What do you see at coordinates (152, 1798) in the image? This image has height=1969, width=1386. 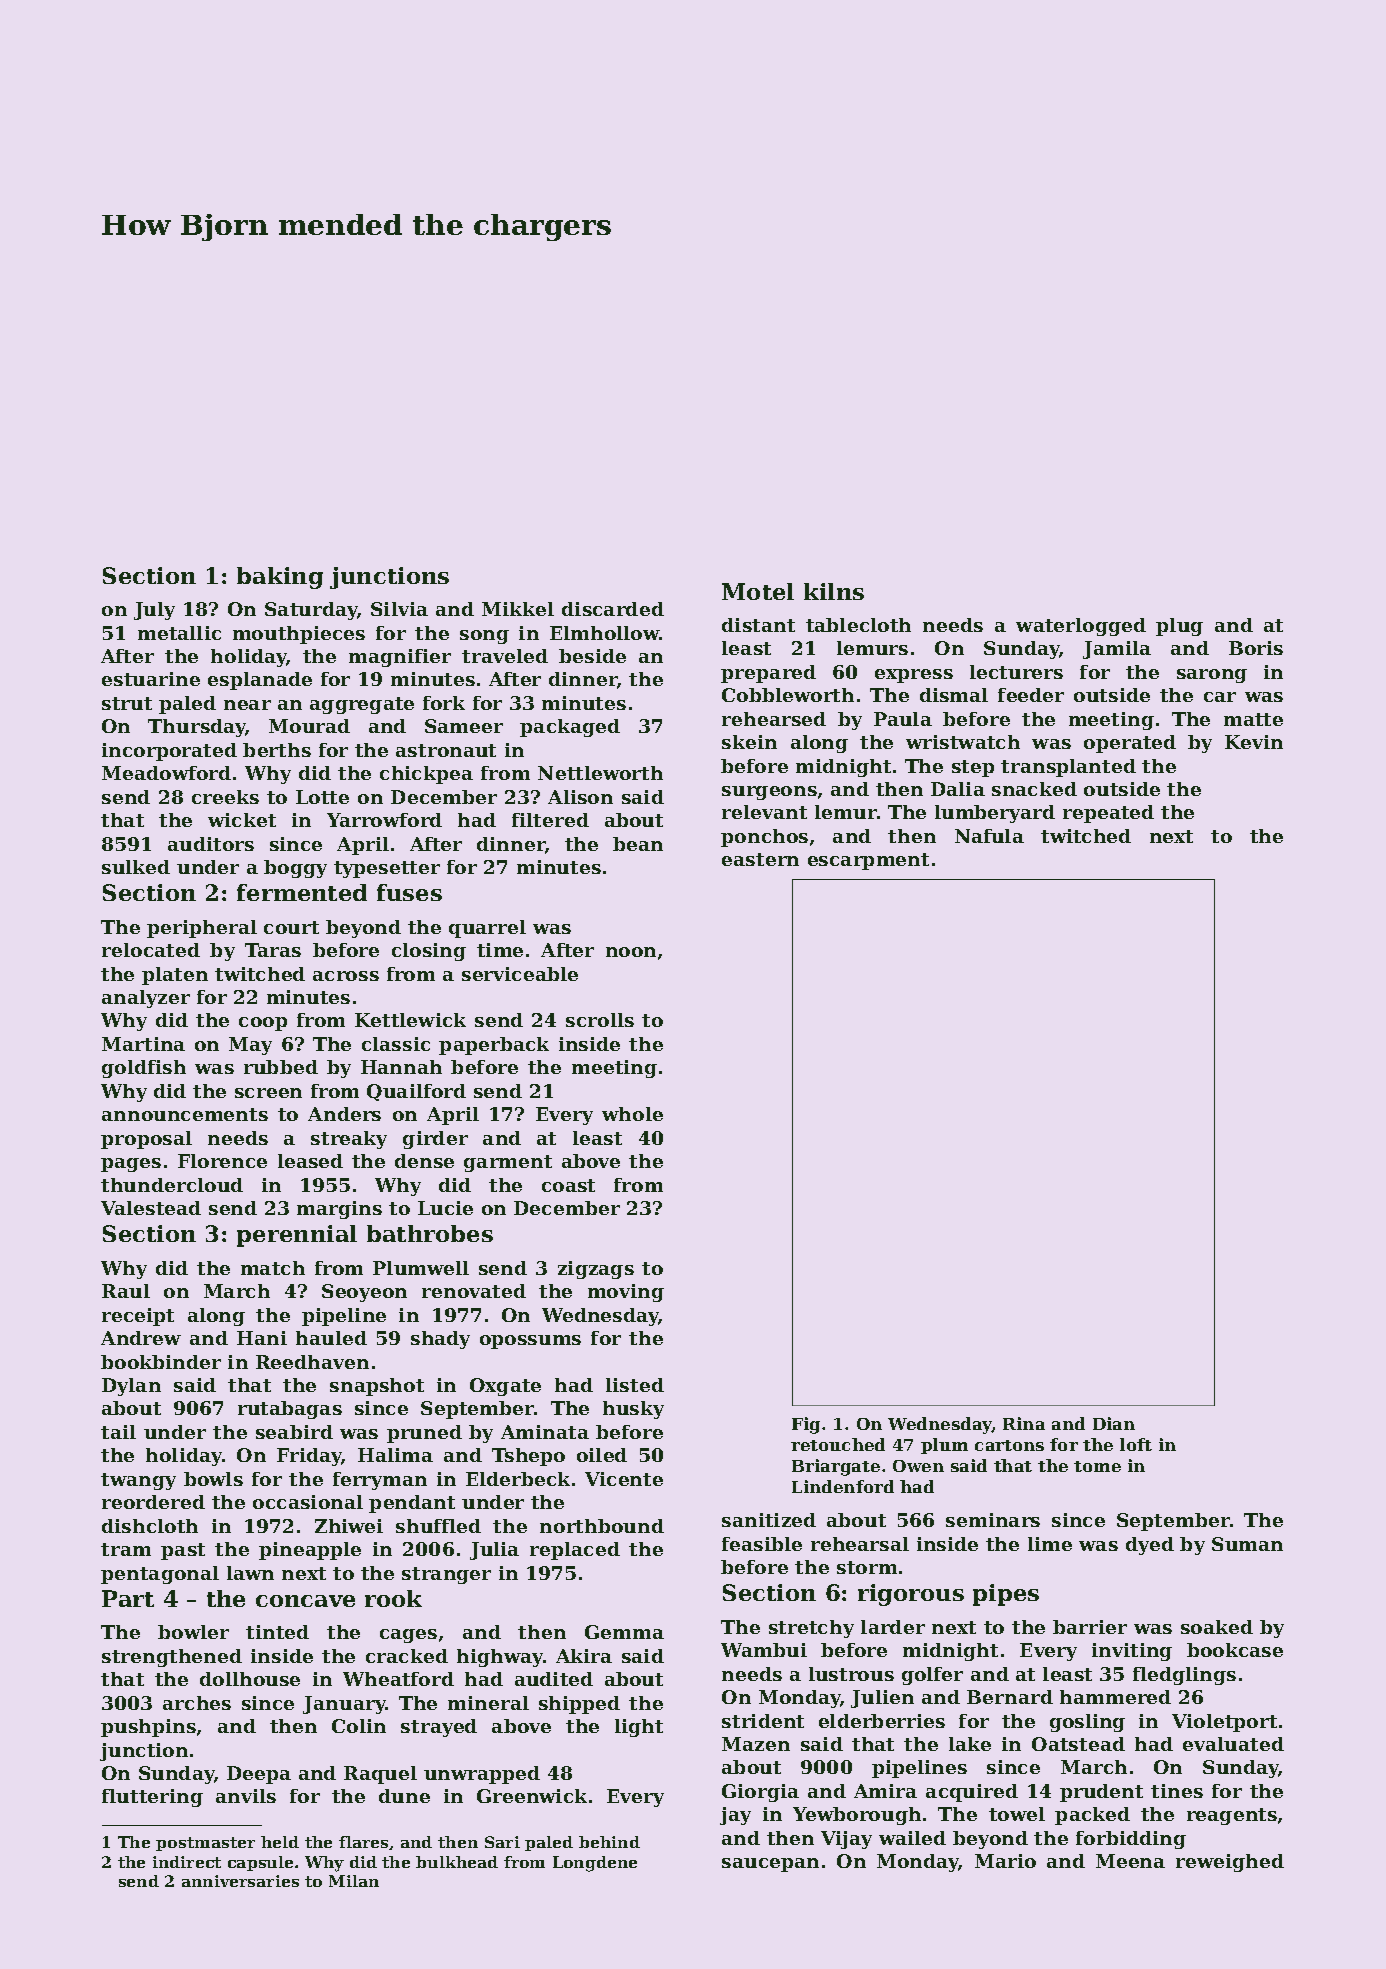 I see `fluttering` at bounding box center [152, 1798].
